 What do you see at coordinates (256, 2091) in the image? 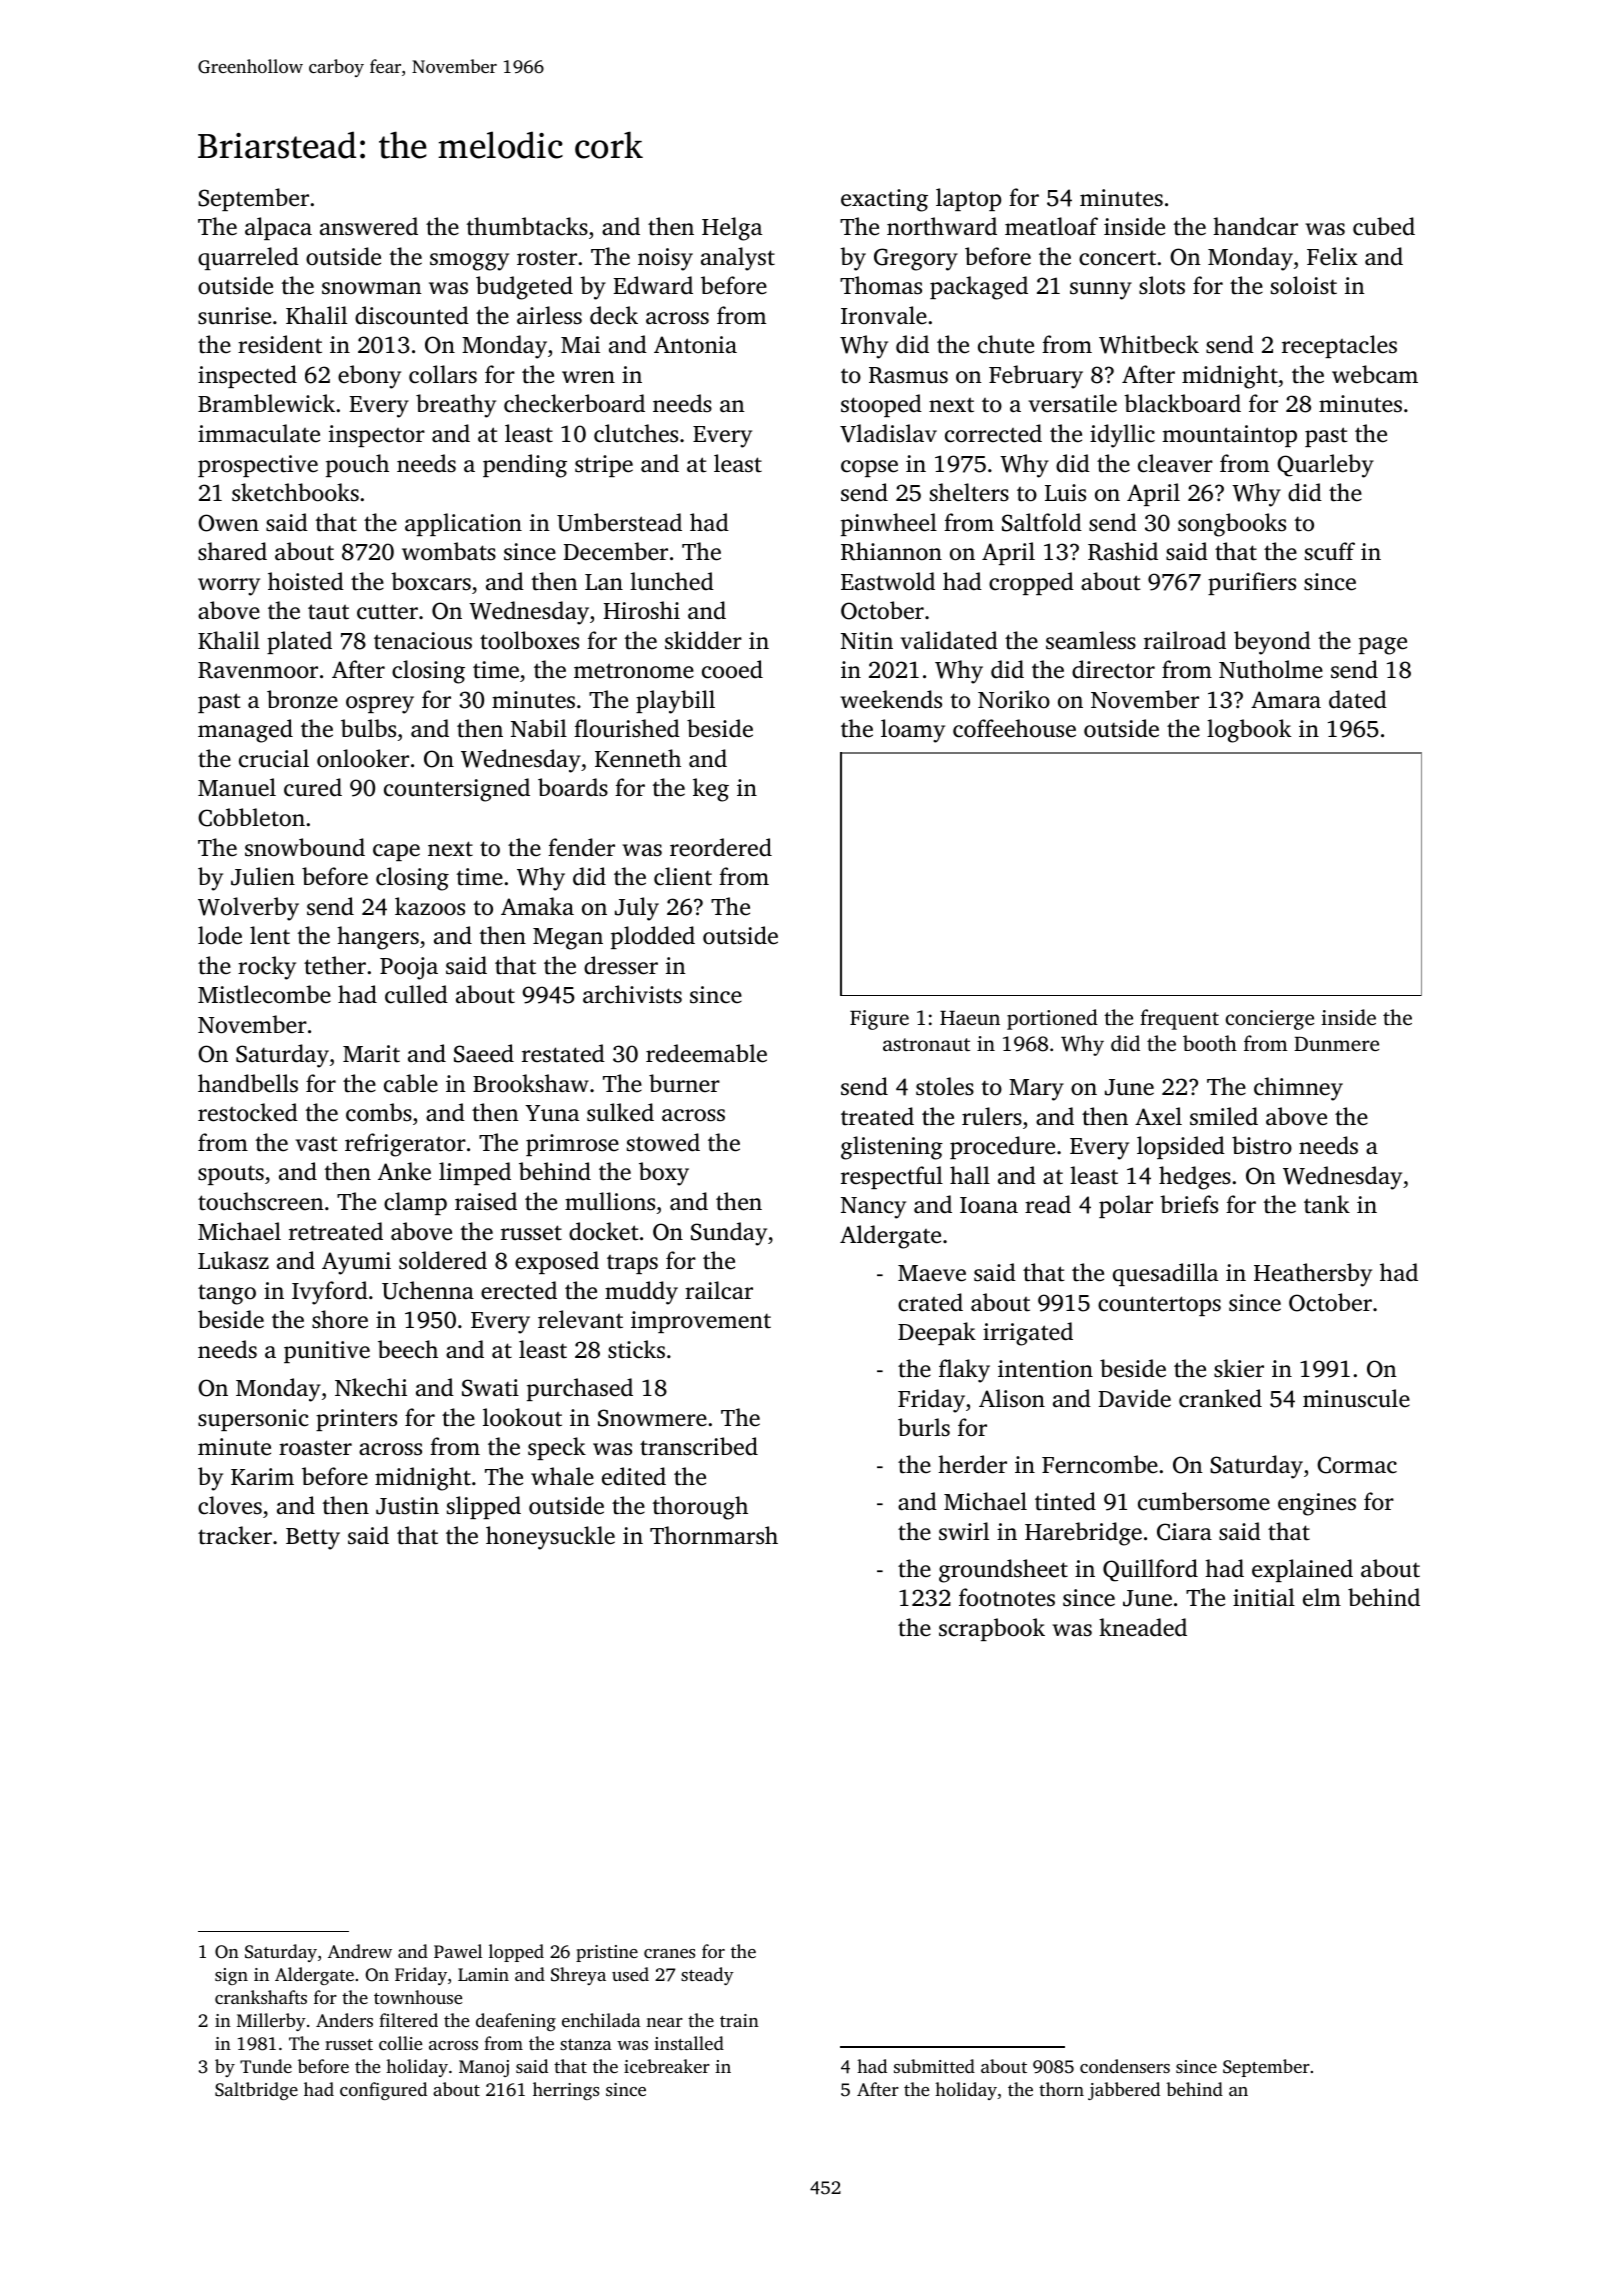
I see `Saltbridge` at bounding box center [256, 2091].
